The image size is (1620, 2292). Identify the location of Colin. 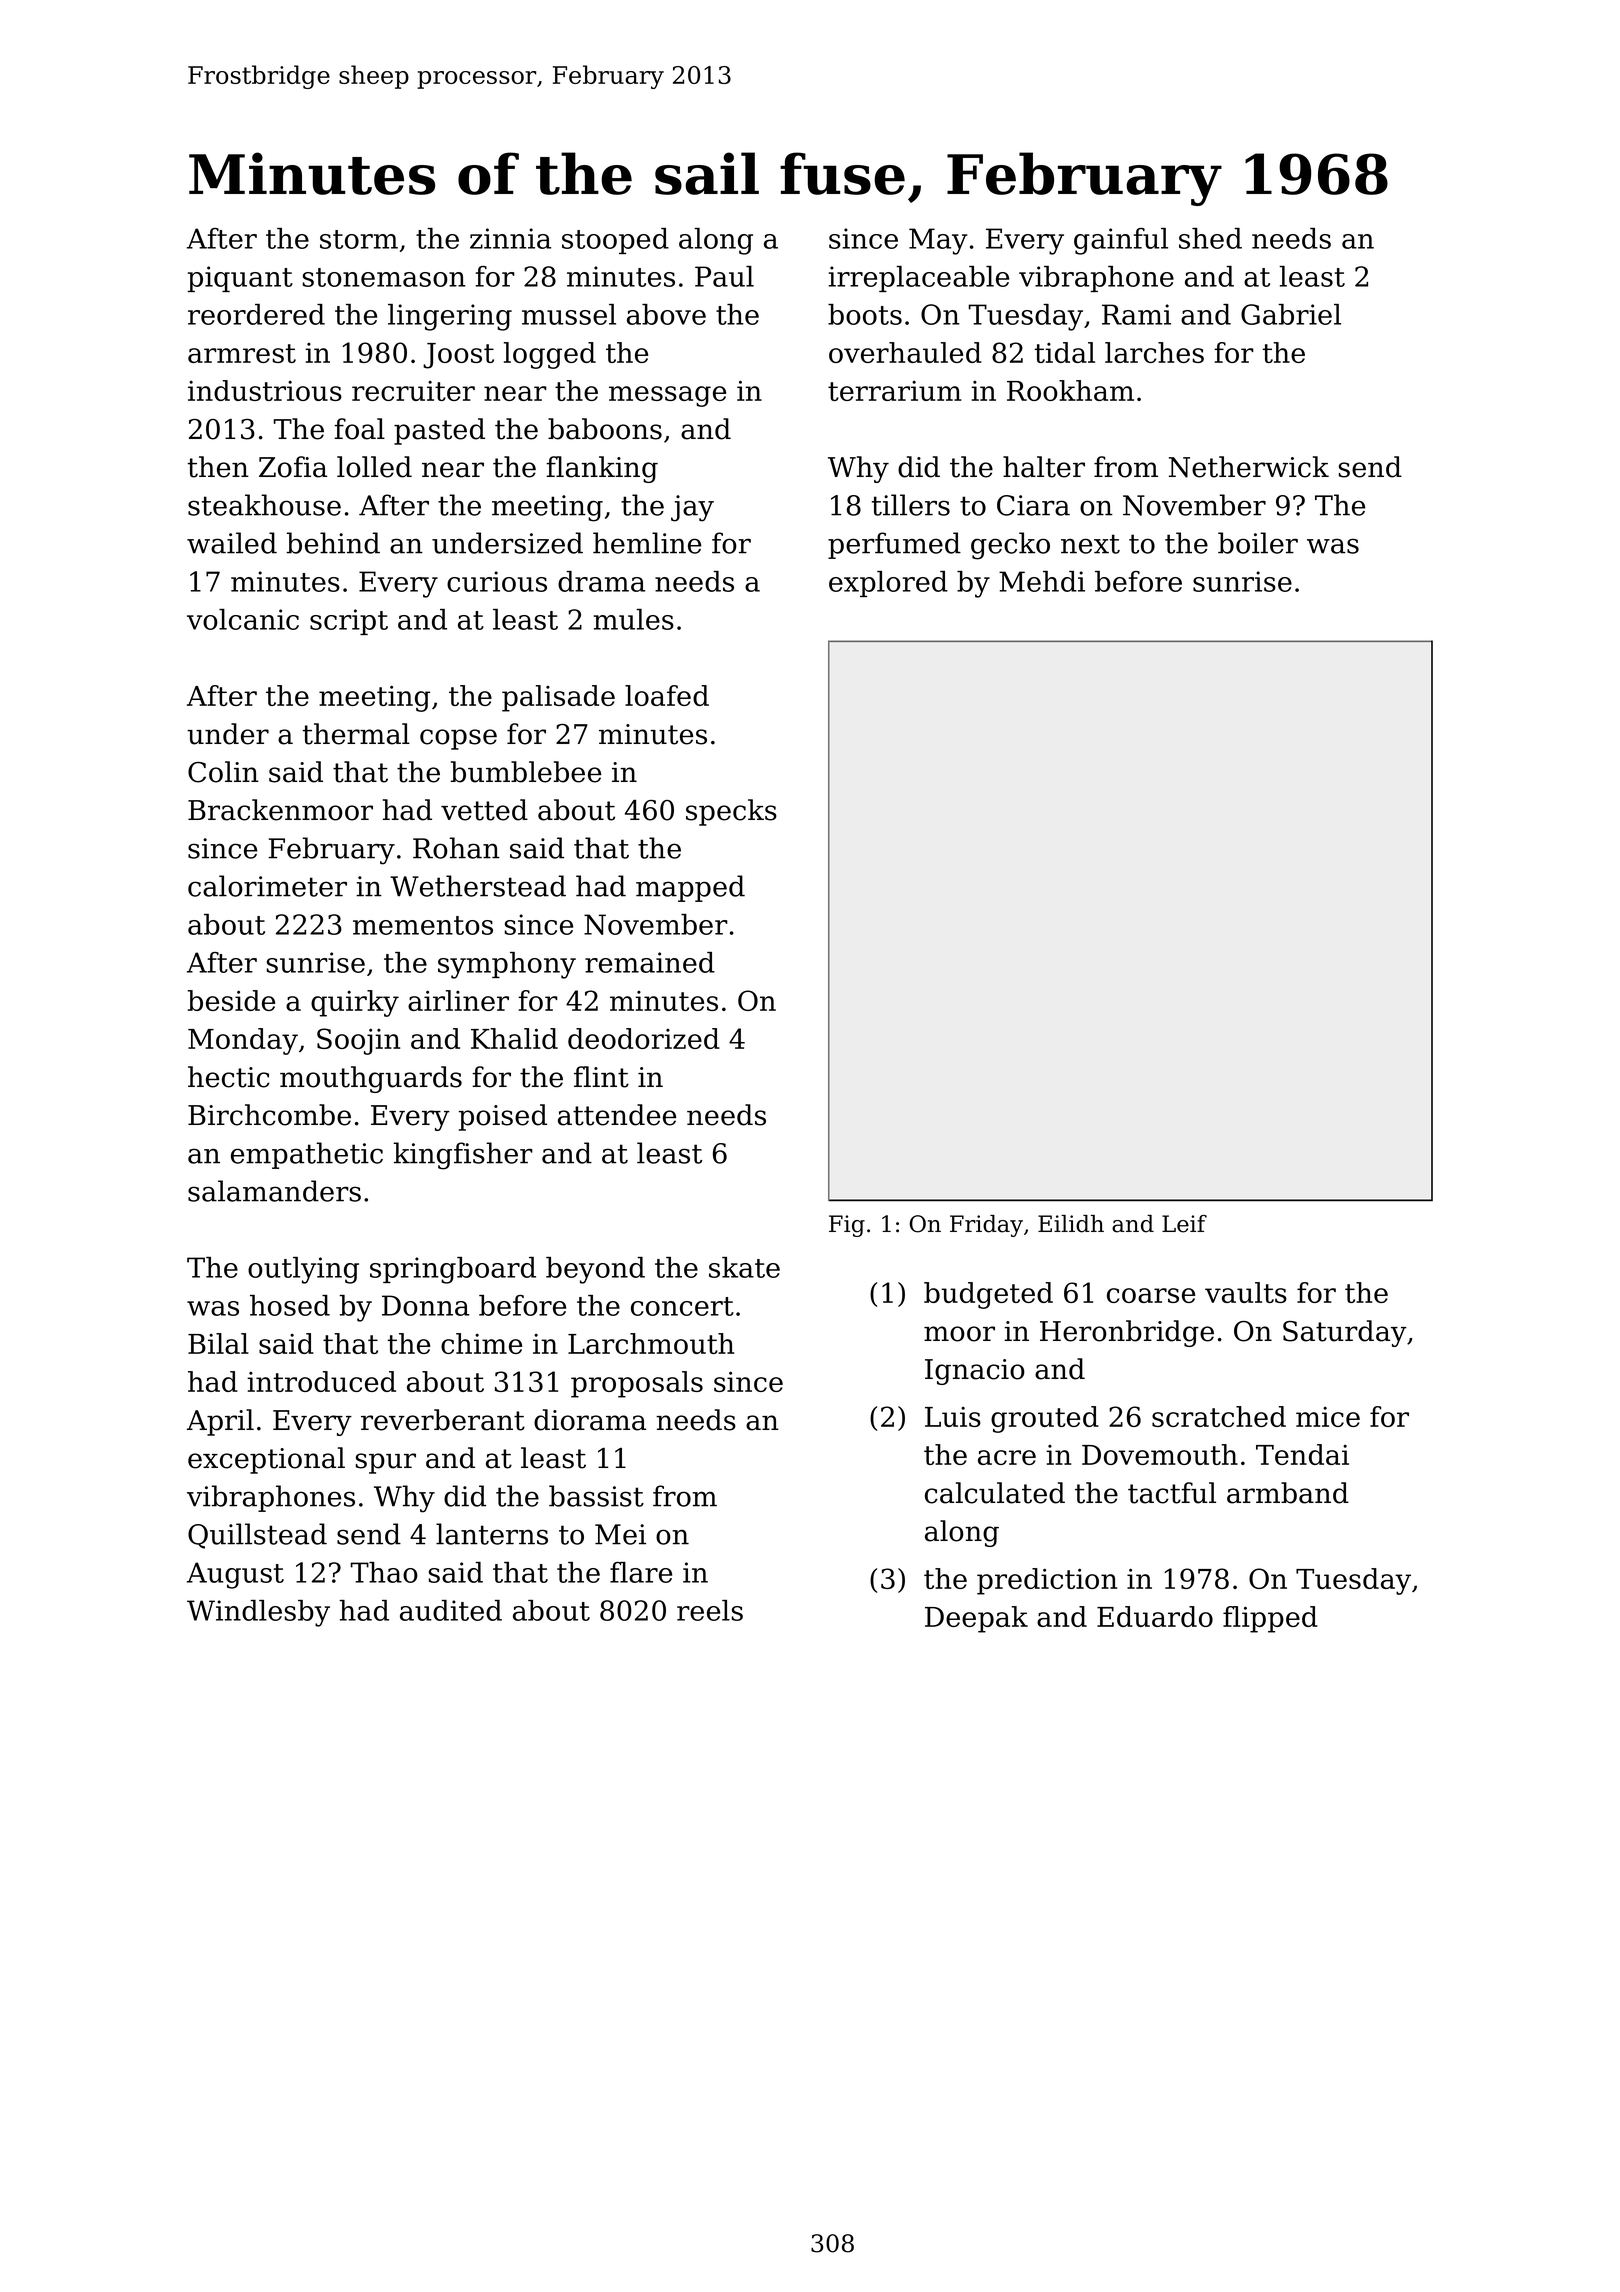
(223, 772).
